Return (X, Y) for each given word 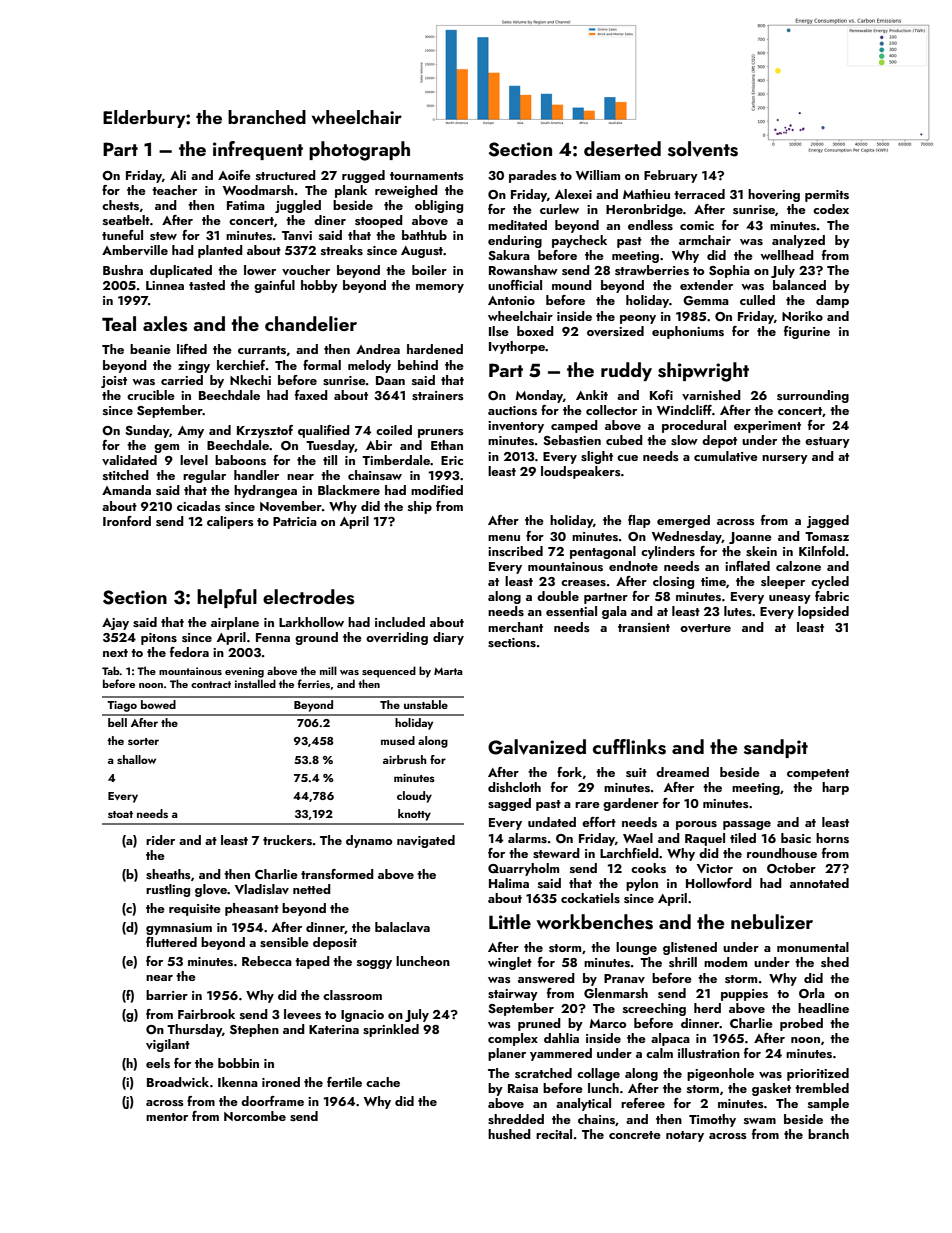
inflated (747, 566)
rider (160, 840)
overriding (397, 638)
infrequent (258, 150)
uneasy (790, 599)
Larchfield (629, 853)
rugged (363, 176)
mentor (167, 1117)
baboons (240, 460)
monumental (813, 947)
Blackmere (349, 490)
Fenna (273, 637)
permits (827, 196)
